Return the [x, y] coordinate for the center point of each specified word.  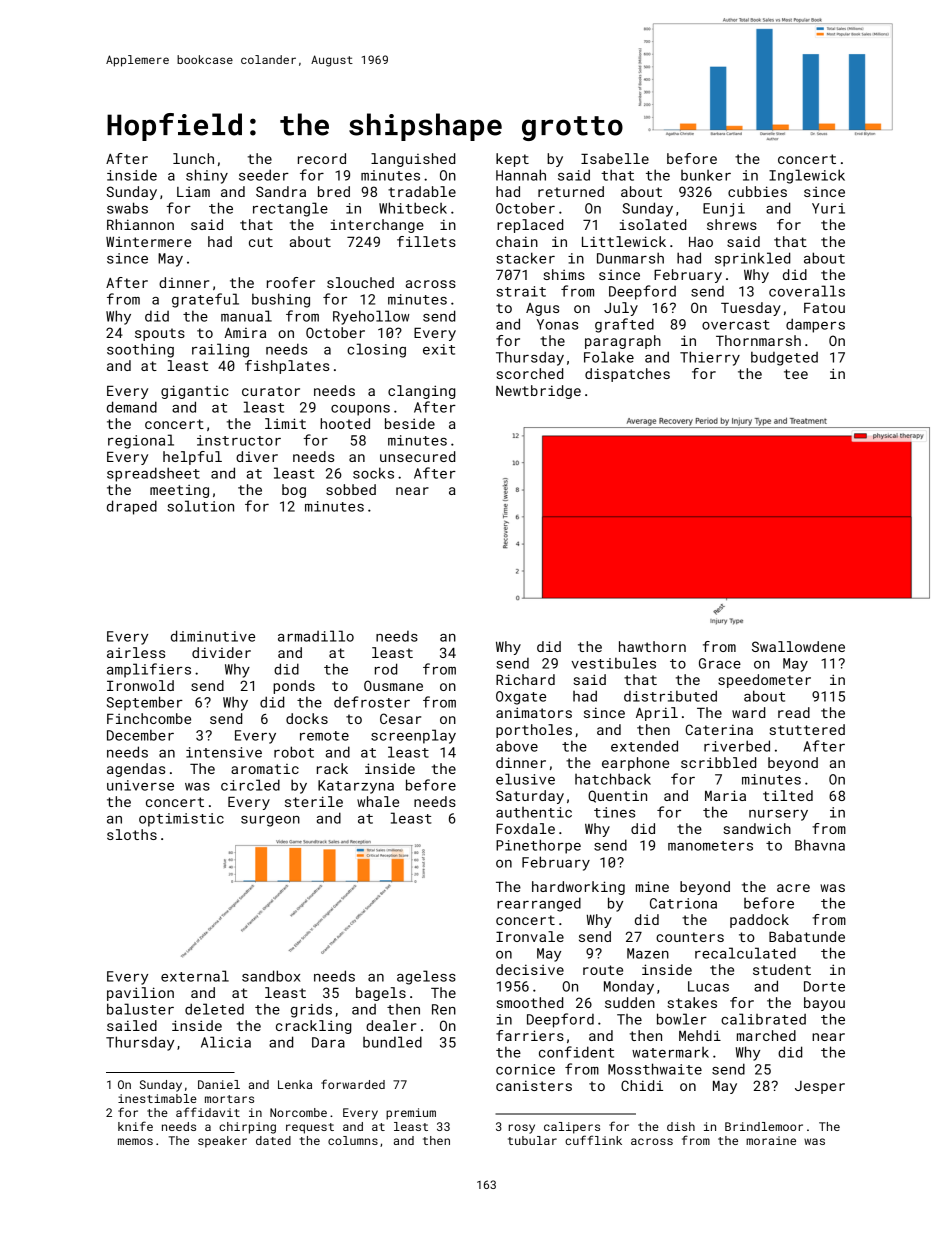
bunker [706, 175]
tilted [788, 795]
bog [294, 491]
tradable [422, 191]
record [322, 158]
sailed [132, 1025]
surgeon [270, 821]
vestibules [613, 663]
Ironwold [140, 685]
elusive [525, 779]
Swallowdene [798, 646]
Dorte [824, 986]
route [603, 970]
